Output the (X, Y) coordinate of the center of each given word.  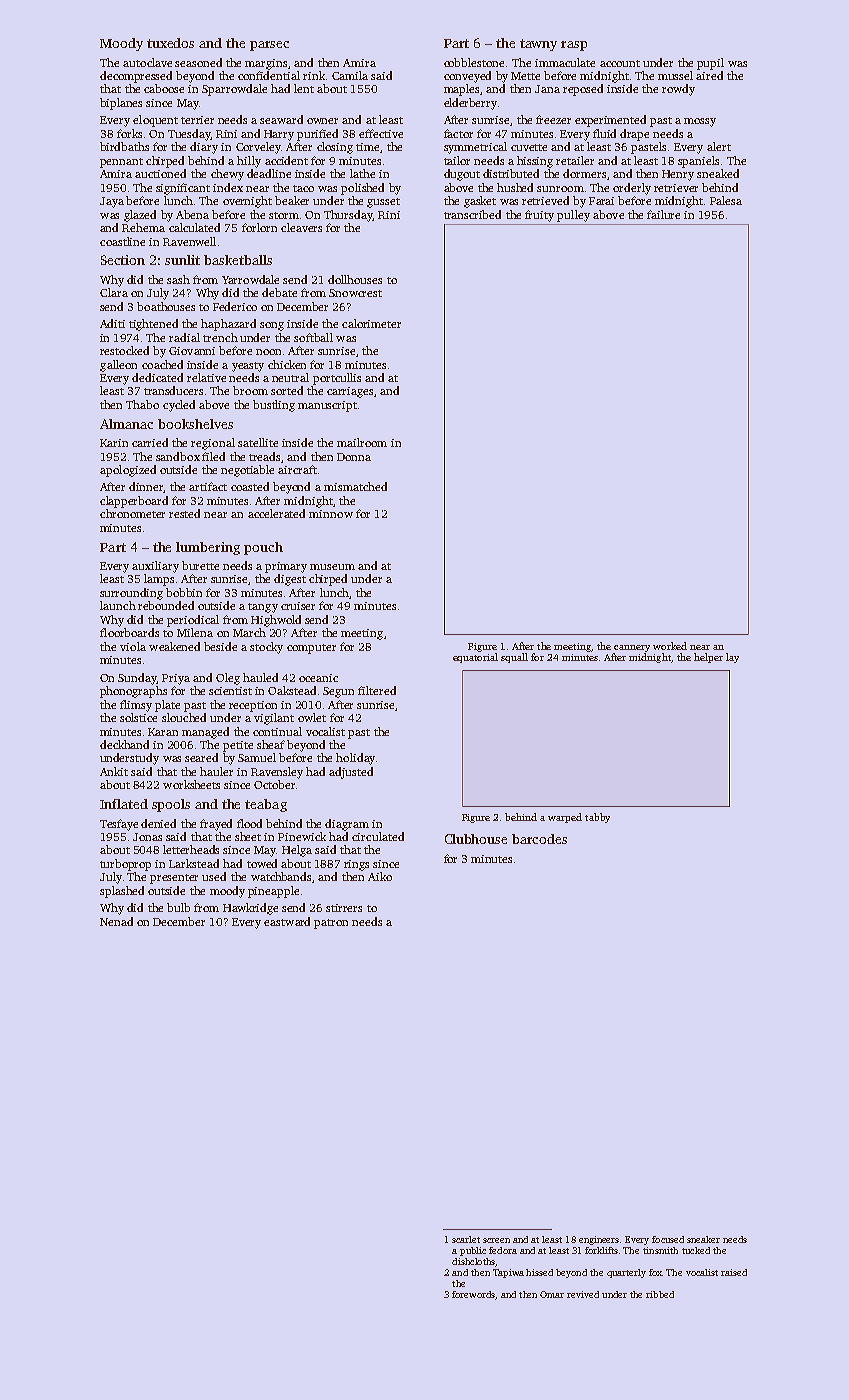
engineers (599, 1240)
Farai (601, 201)
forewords (473, 1294)
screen (496, 1240)
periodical (193, 621)
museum (332, 567)
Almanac (126, 424)
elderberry (470, 104)
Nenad (116, 921)
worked (670, 646)
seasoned (198, 62)
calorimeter (371, 323)
